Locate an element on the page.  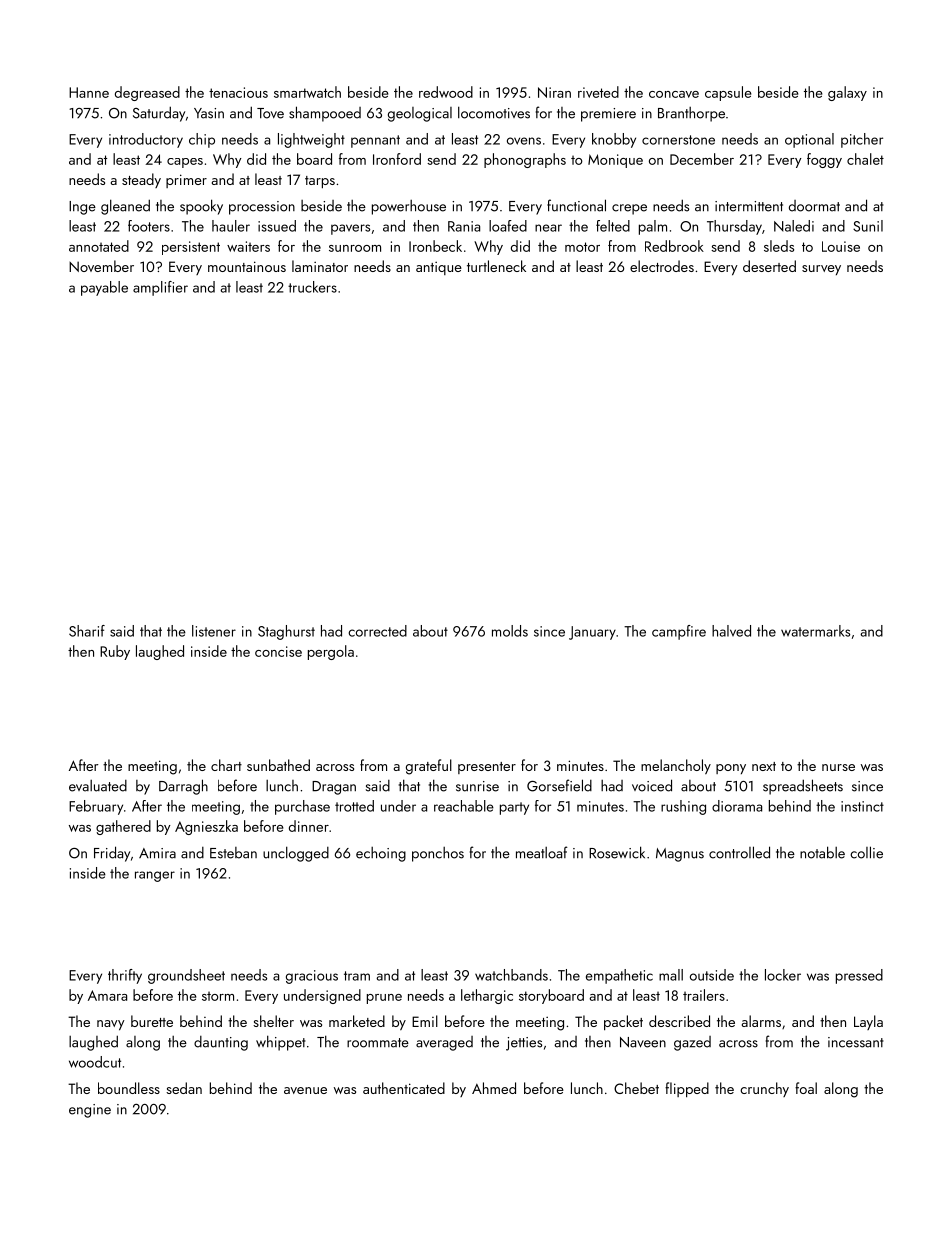
watermarks is located at coordinates (815, 631).
